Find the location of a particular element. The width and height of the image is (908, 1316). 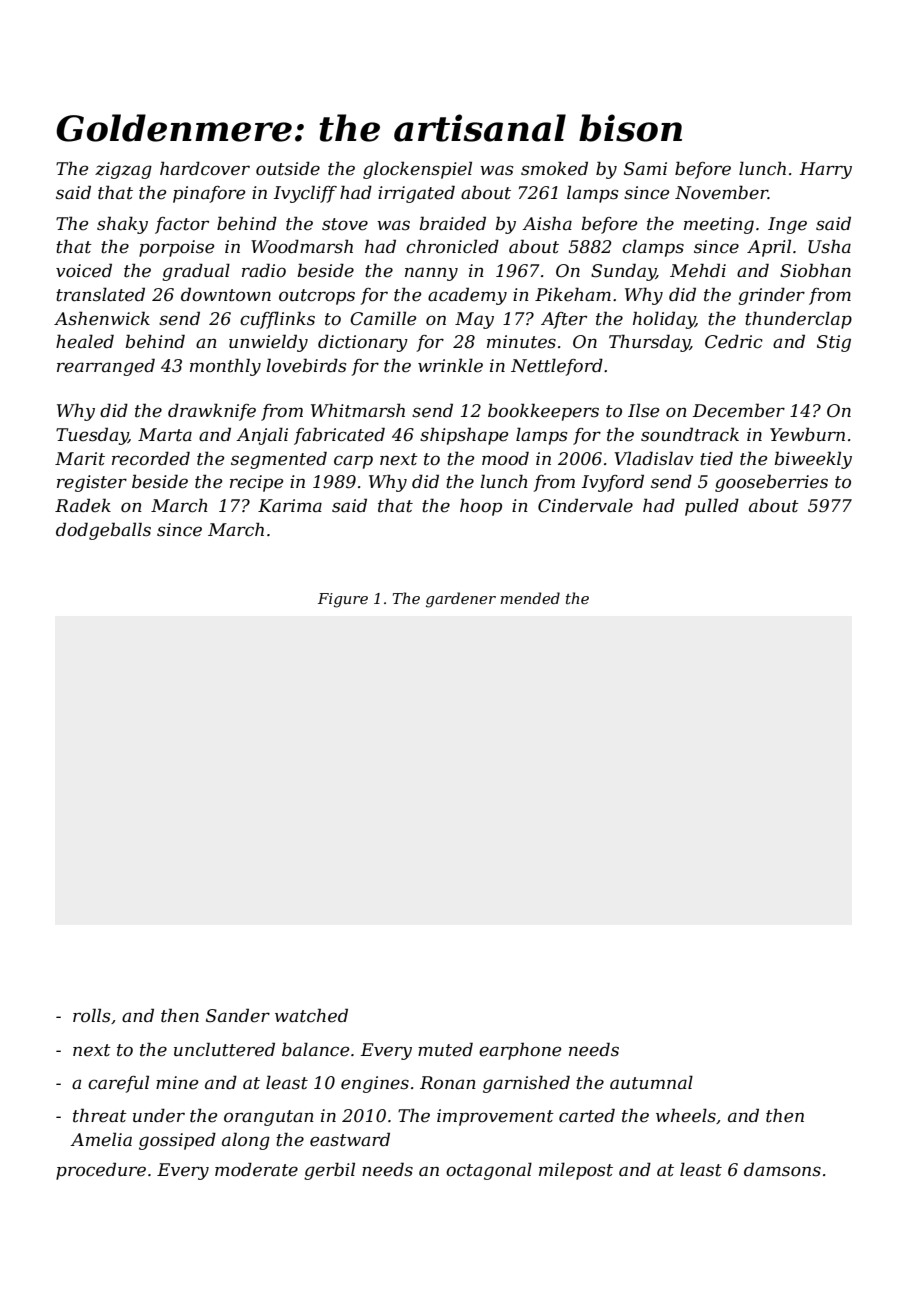

rolls is located at coordinates (91, 1015).
